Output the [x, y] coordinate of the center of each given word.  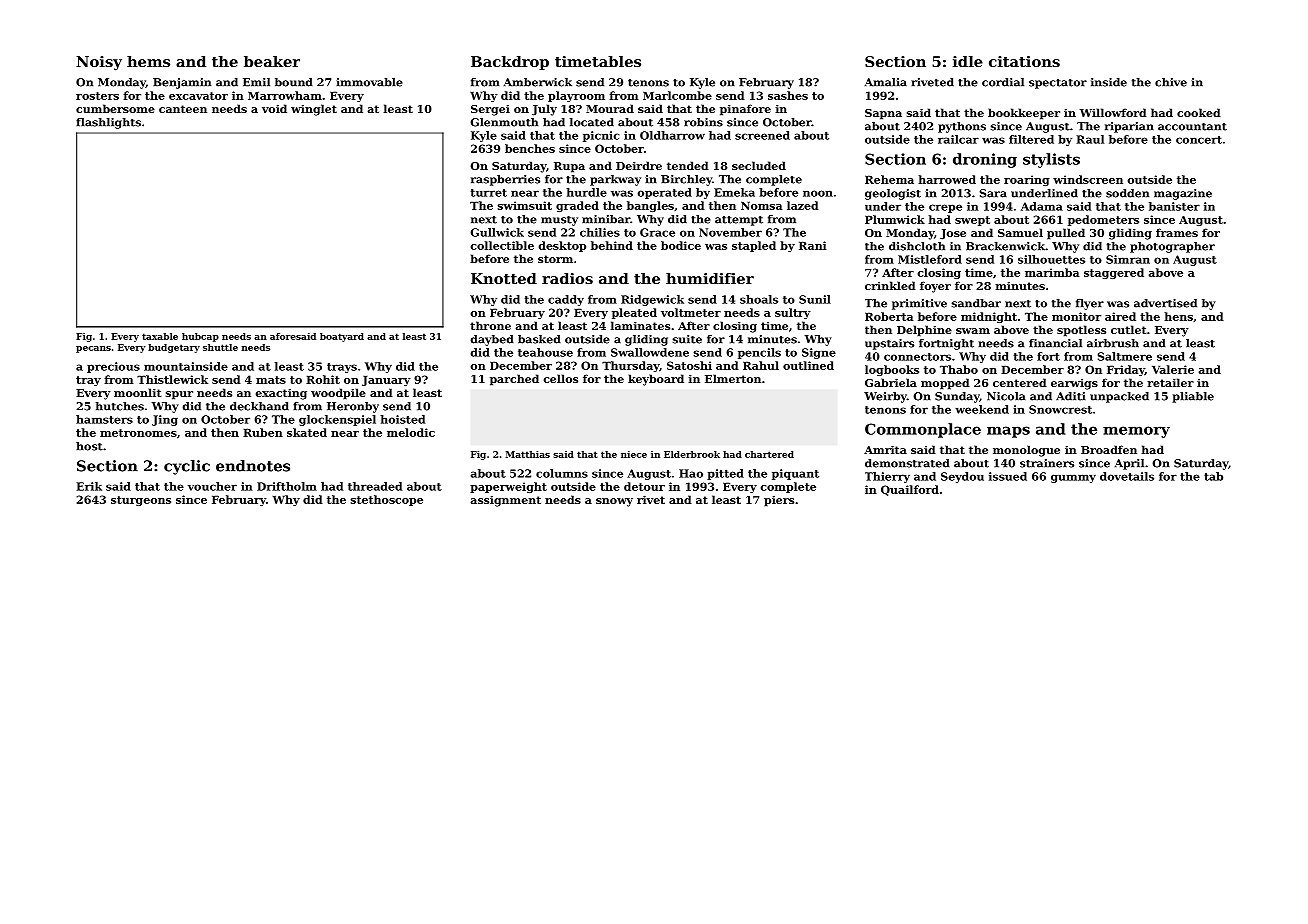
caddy [566, 300]
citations [1024, 61]
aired [1120, 316]
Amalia [886, 82]
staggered [1114, 273]
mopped [945, 384]
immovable [369, 82]
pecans [93, 349]
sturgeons [141, 501]
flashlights [108, 123]
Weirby [885, 397]
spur [179, 395]
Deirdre [639, 165]
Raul [1090, 139]
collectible [502, 245]
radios [567, 278]
